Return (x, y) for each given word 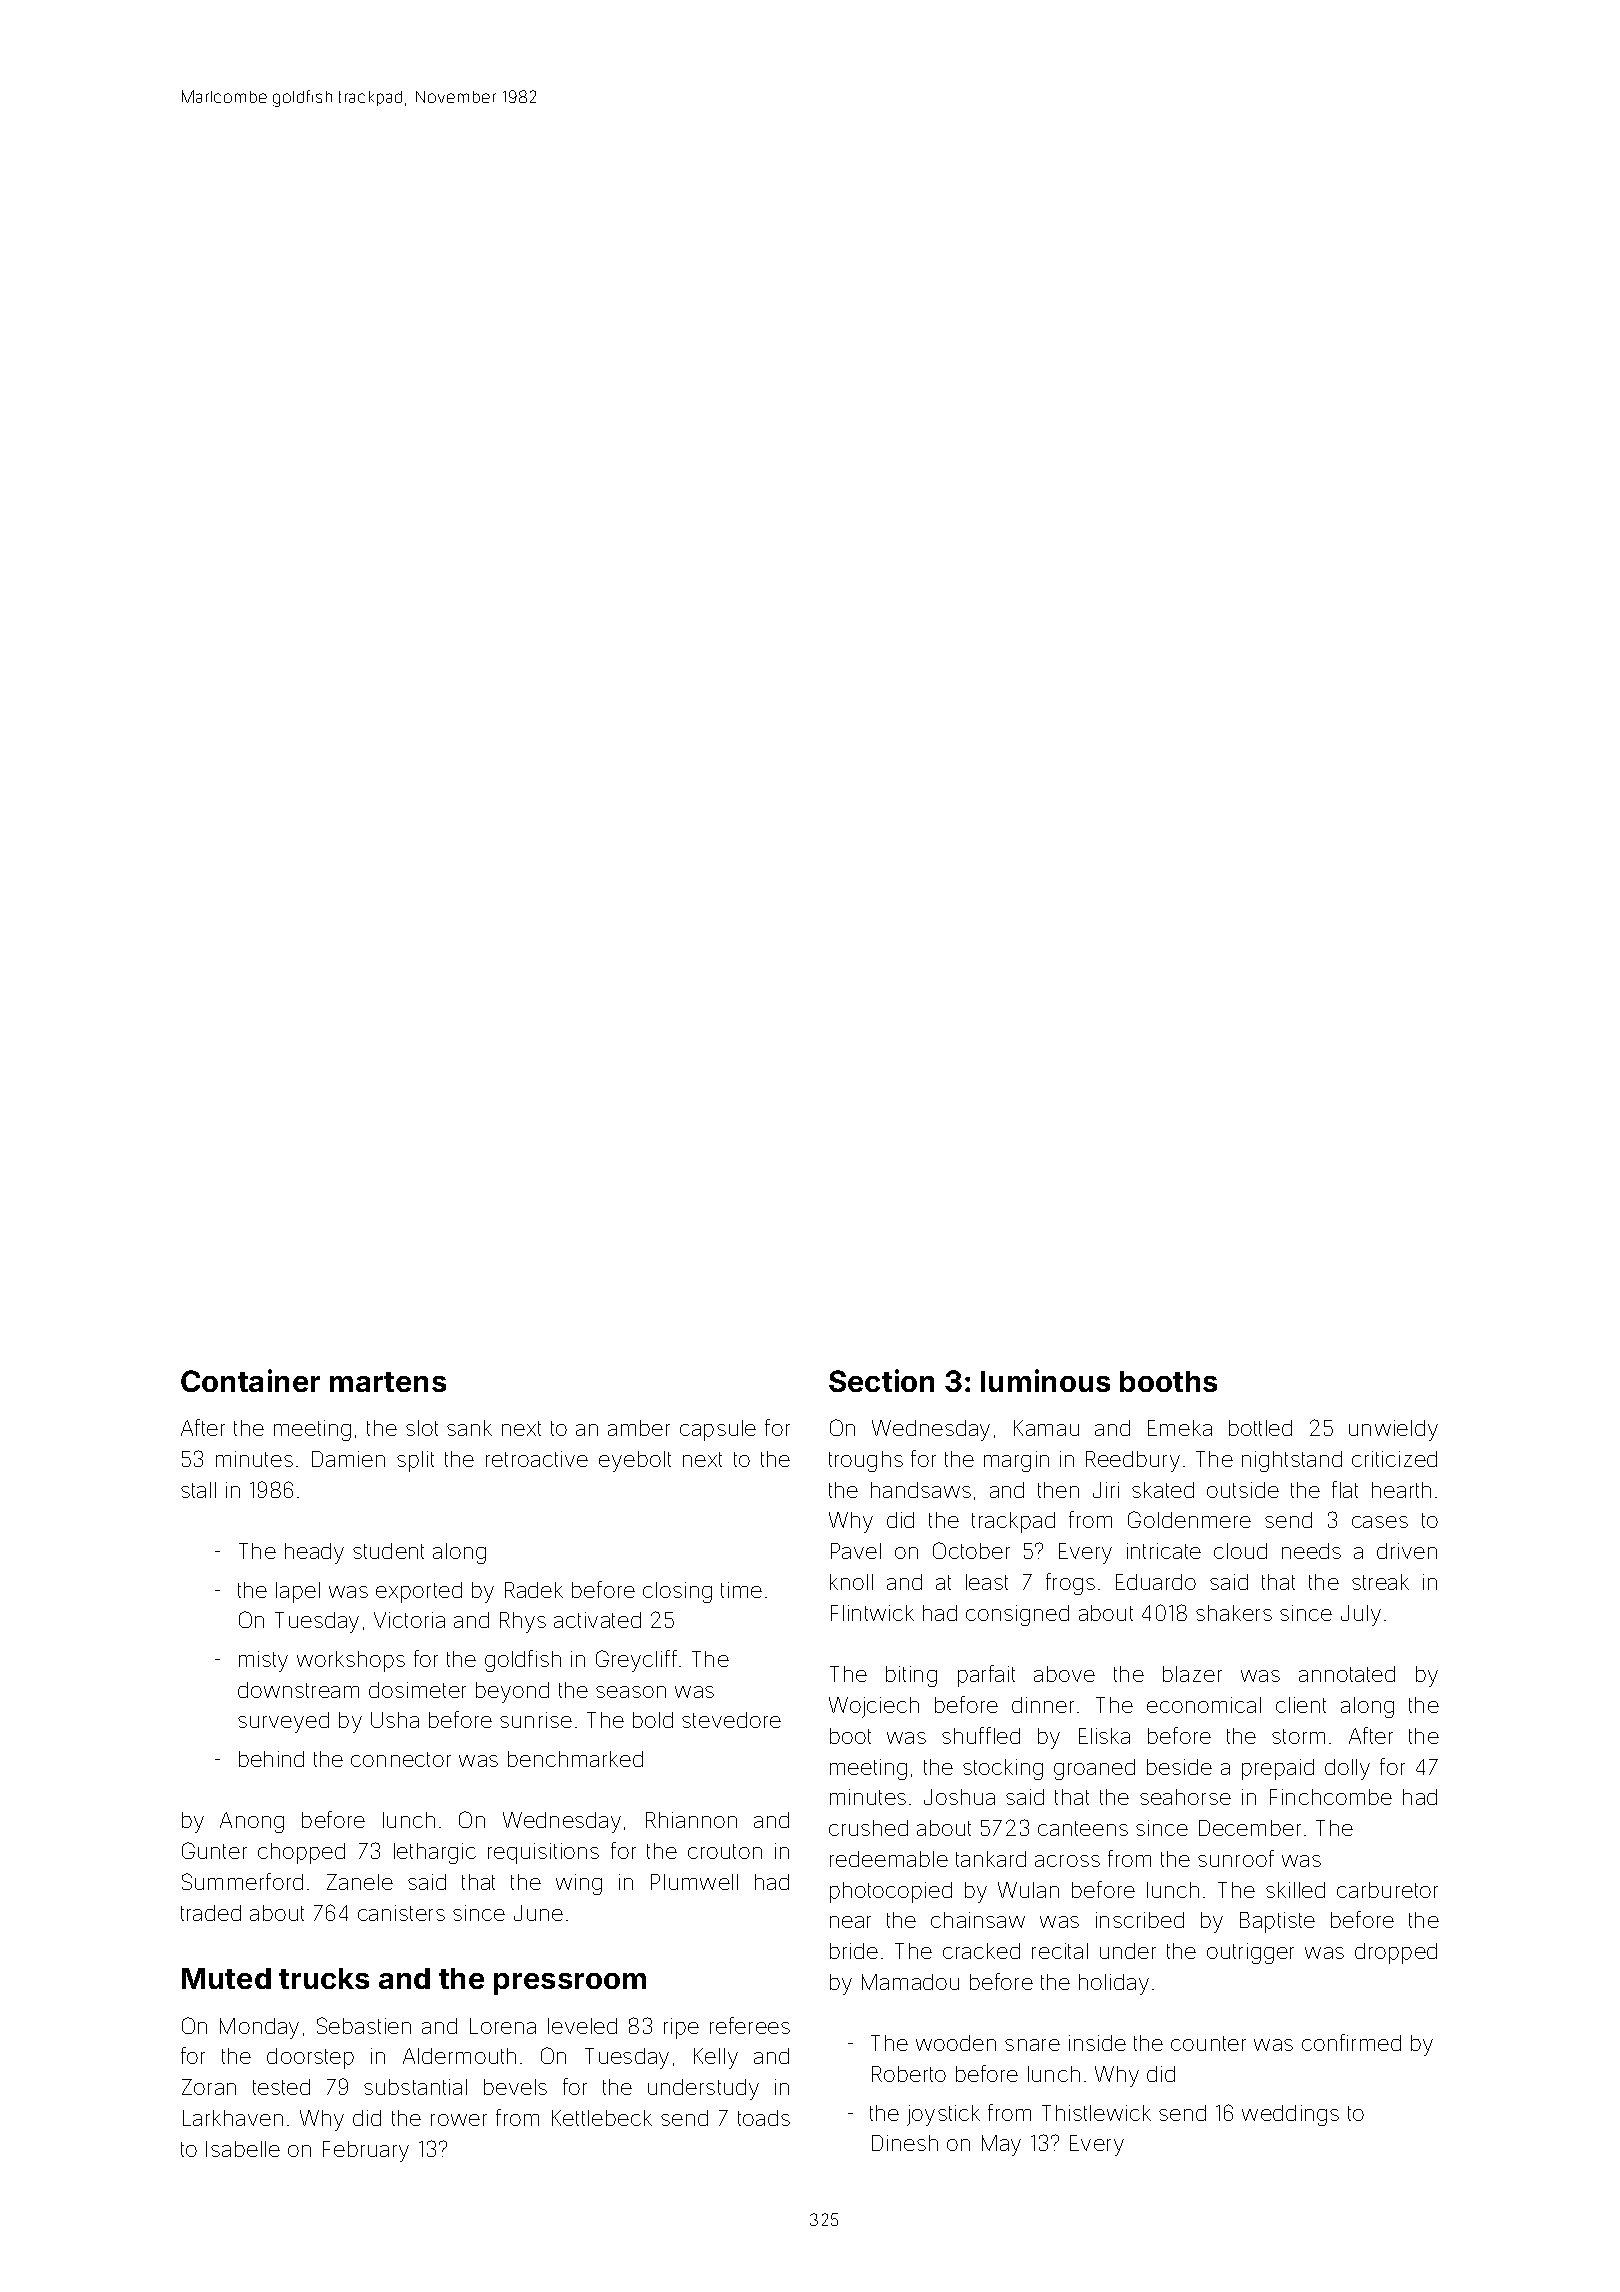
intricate (1164, 1551)
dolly (1347, 1769)
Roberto (909, 2074)
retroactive (537, 1459)
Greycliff (636, 1661)
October (971, 1550)
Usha (395, 1720)
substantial (415, 2087)
